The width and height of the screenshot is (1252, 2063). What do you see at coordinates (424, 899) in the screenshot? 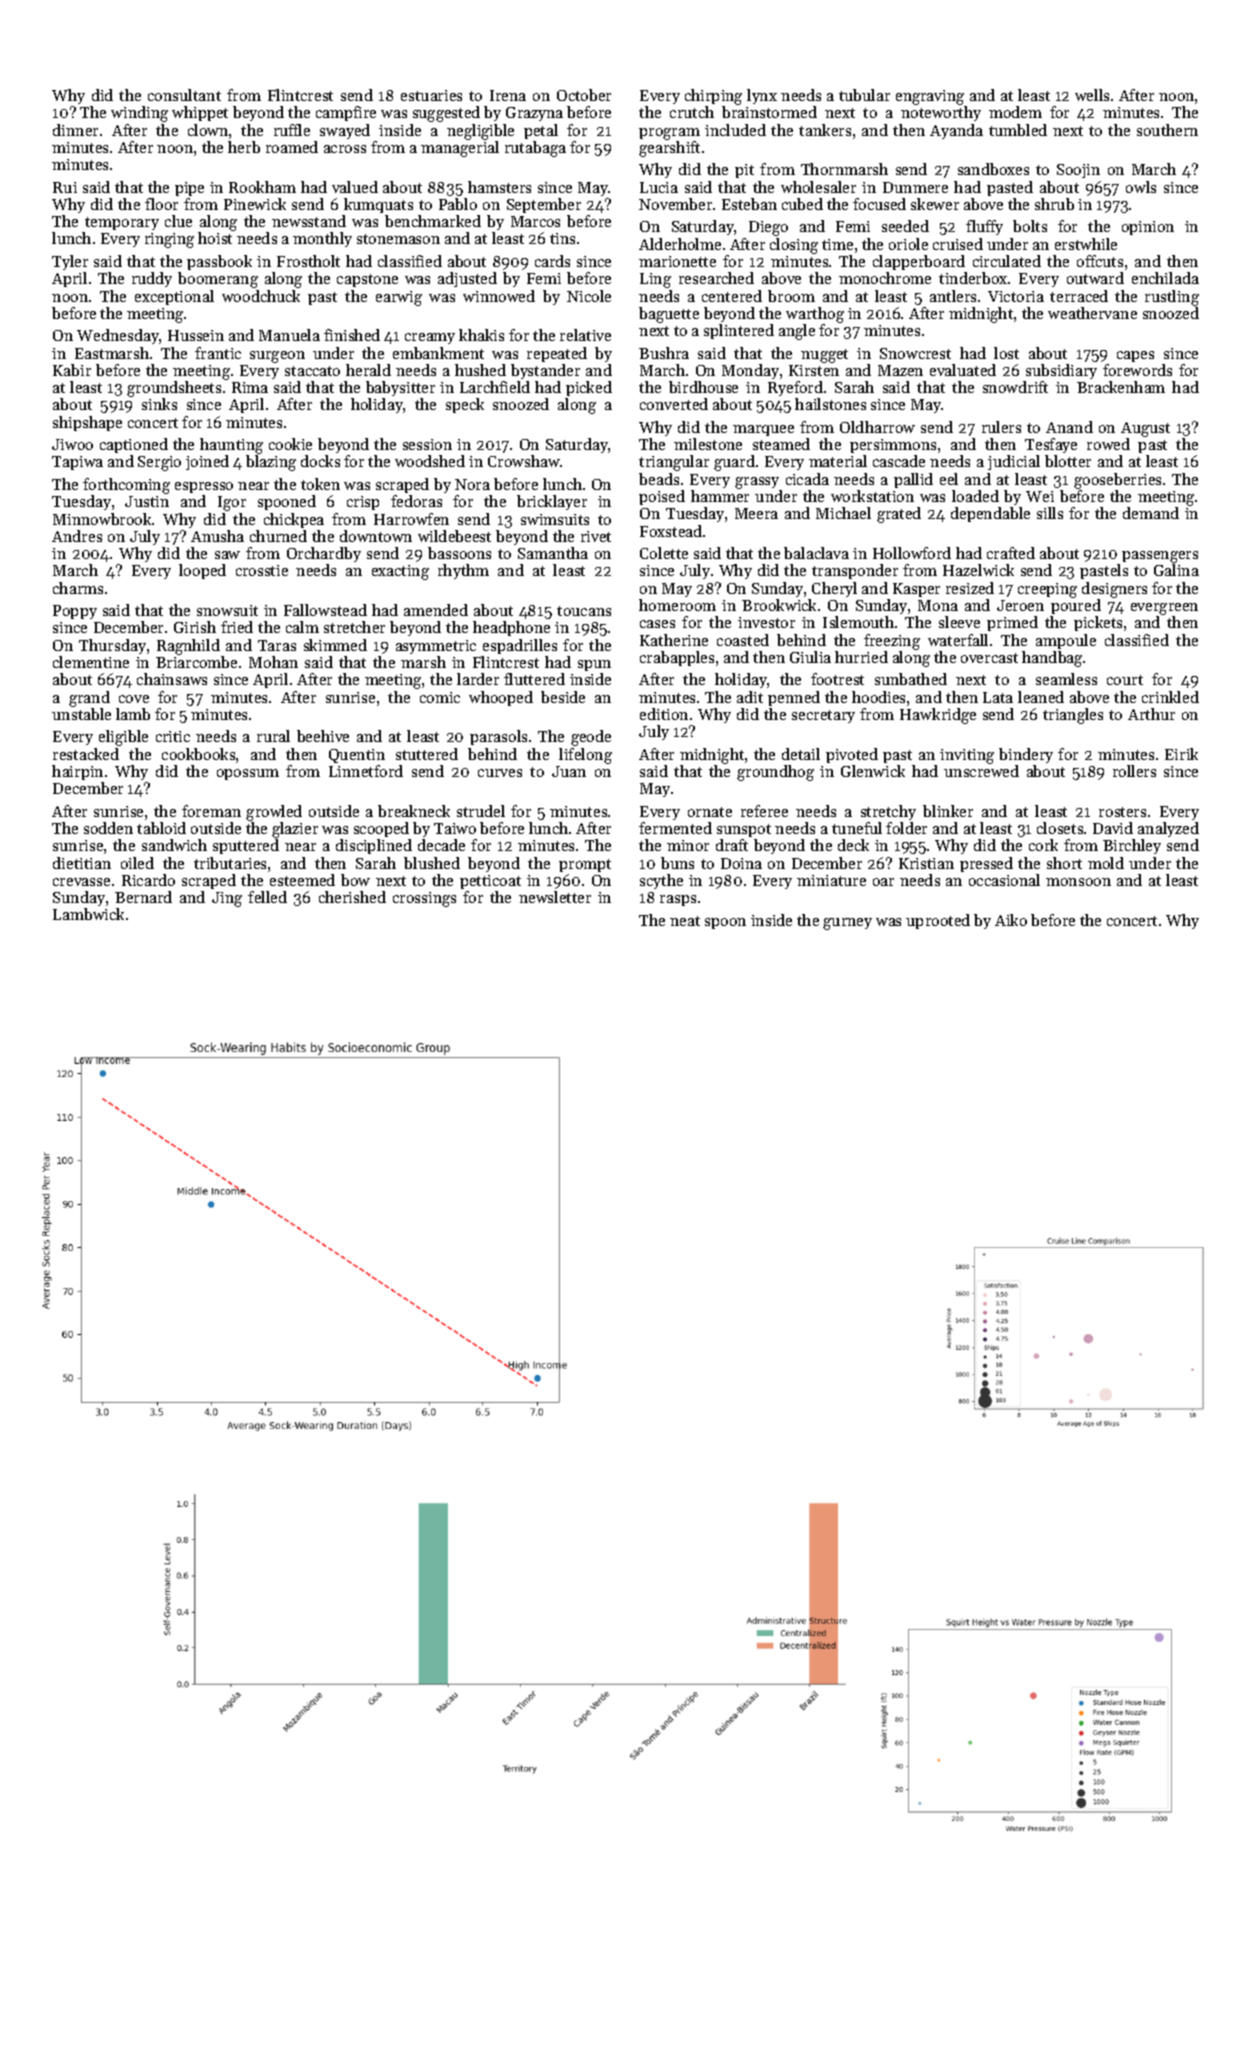
I see `crossings` at bounding box center [424, 899].
